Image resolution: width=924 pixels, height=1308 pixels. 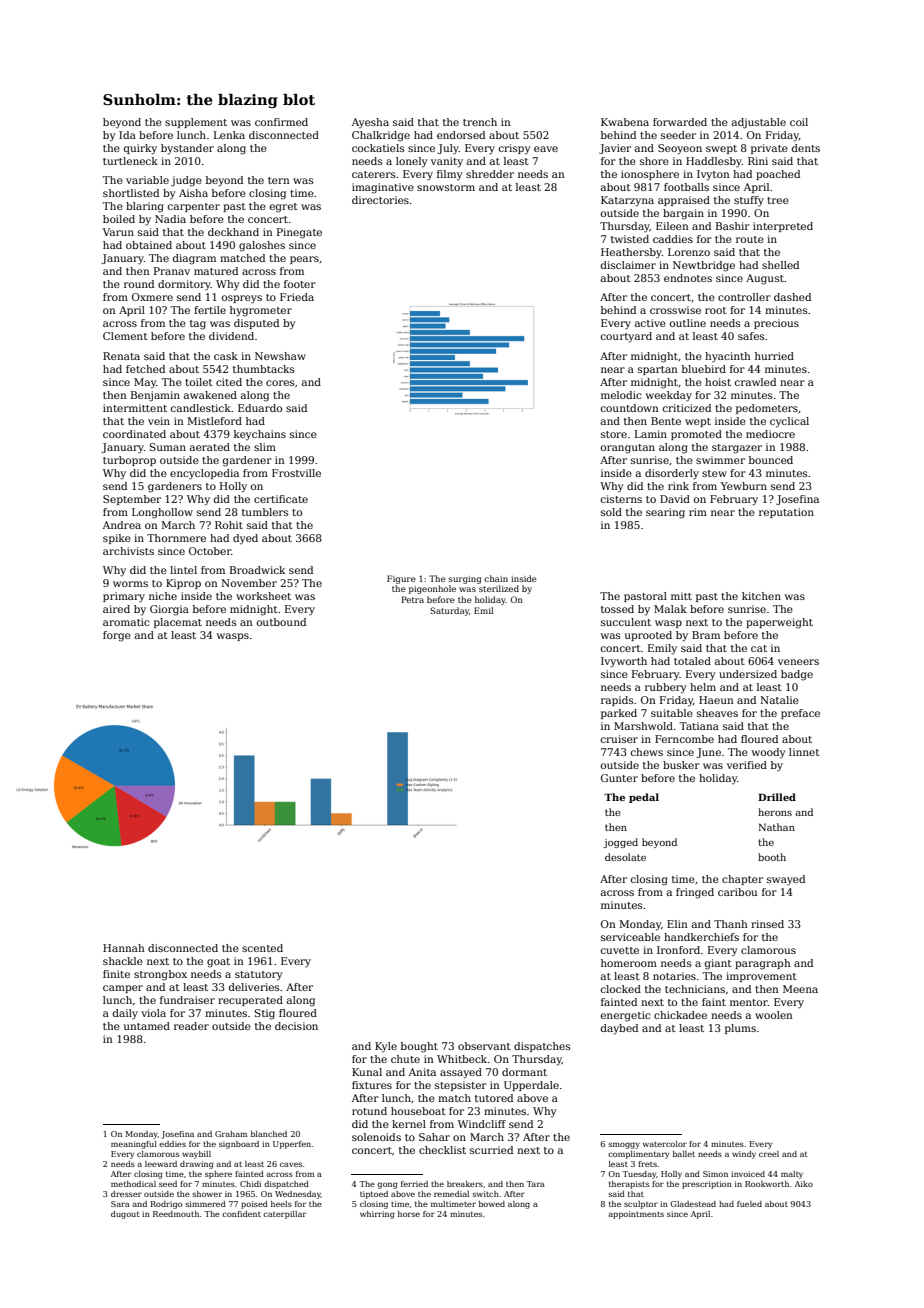 I want to click on supplement, so click(x=196, y=123).
